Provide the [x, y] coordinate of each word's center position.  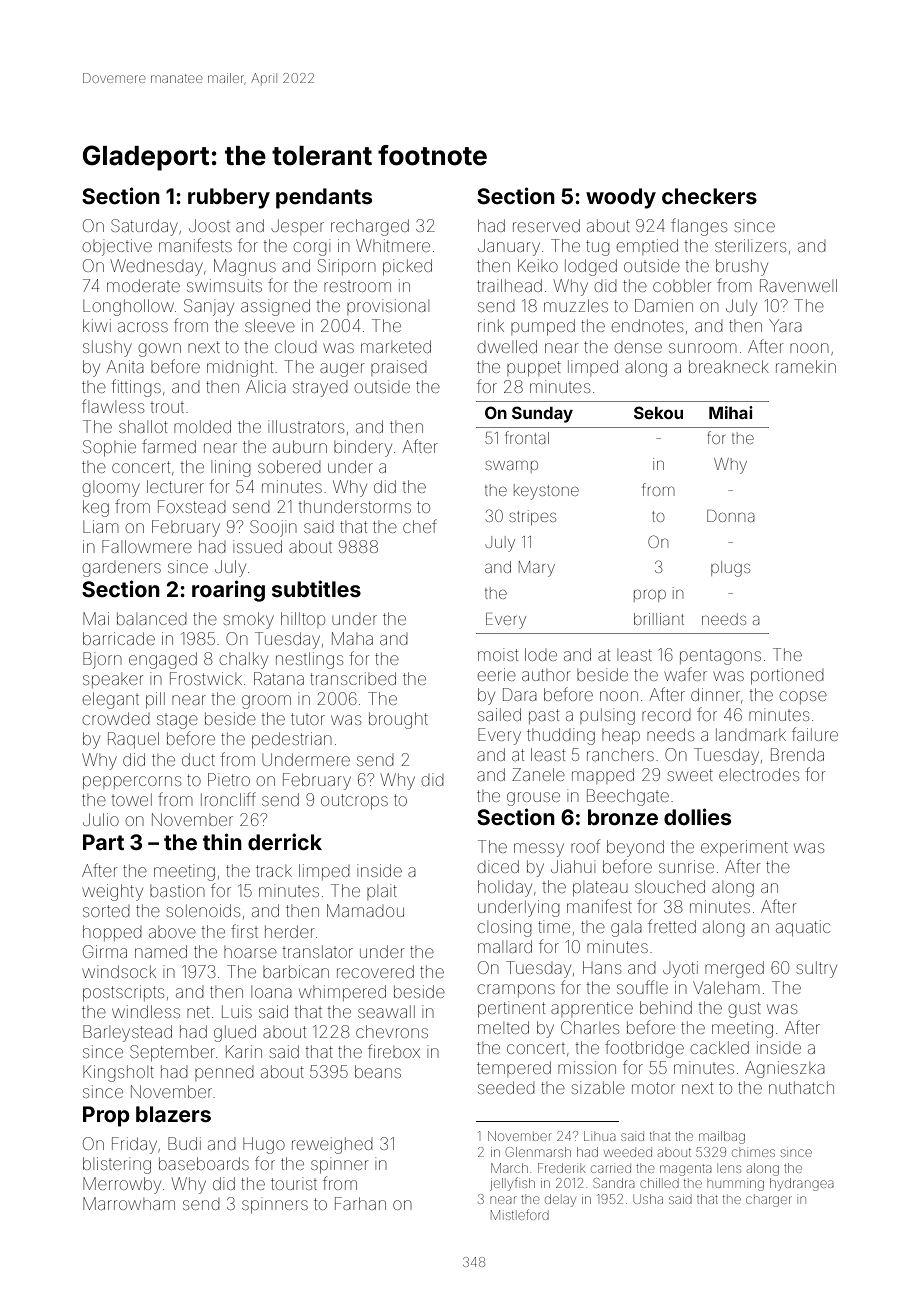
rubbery [229, 198]
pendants [324, 198]
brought [398, 720]
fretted [672, 926]
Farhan [360, 1203]
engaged [163, 660]
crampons [516, 990]
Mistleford [520, 1214]
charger [769, 1201]
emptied [647, 247]
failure [815, 734]
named [161, 951]
